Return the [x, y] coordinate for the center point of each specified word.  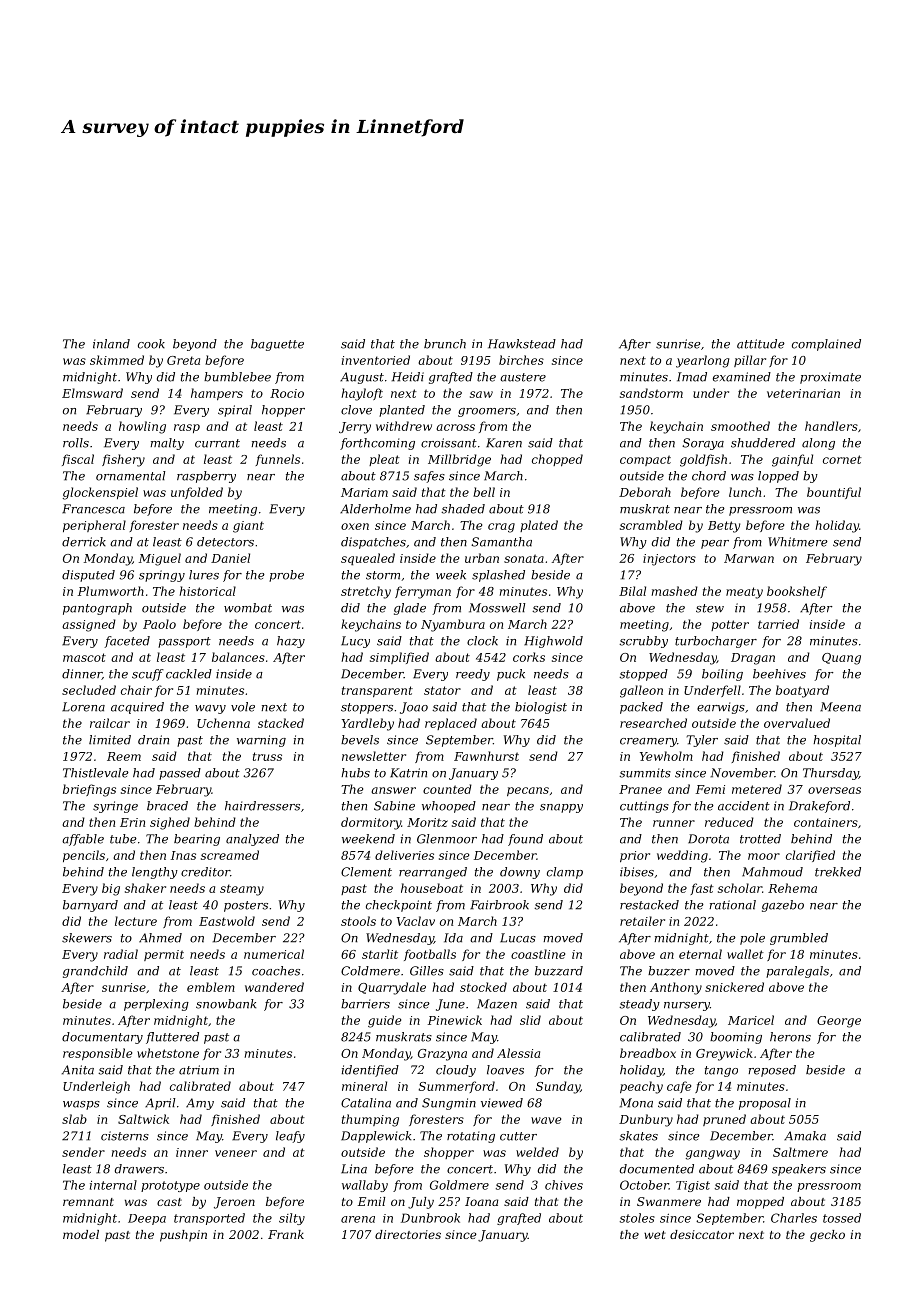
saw [481, 394]
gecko [827, 1236]
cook [151, 344]
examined [742, 377]
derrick [84, 542]
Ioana [481, 1201]
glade [410, 609]
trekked [838, 872]
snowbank [226, 1004]
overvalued [797, 723]
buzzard [559, 971]
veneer [236, 1153]
